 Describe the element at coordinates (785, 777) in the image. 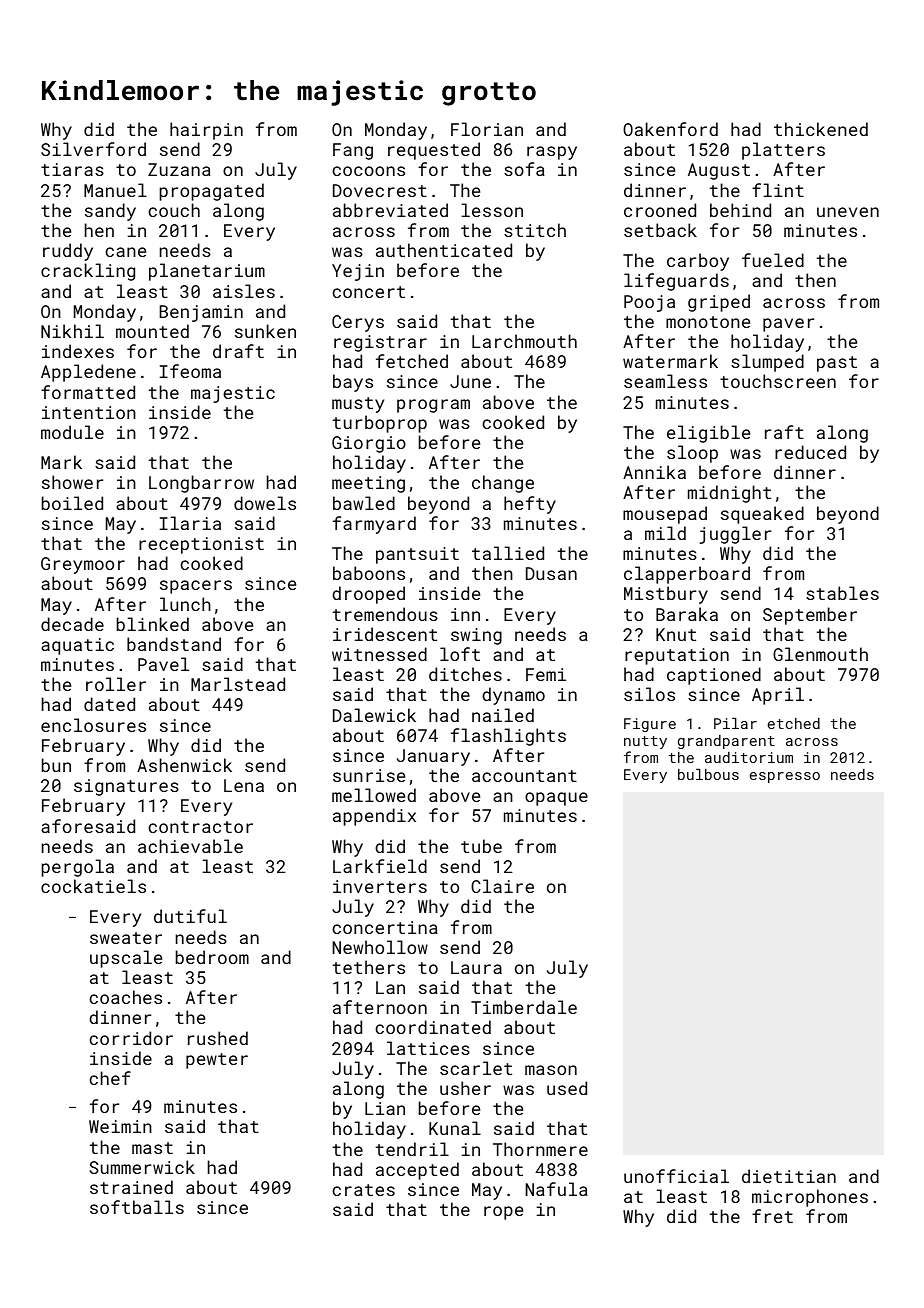

I see `espresso` at that location.
